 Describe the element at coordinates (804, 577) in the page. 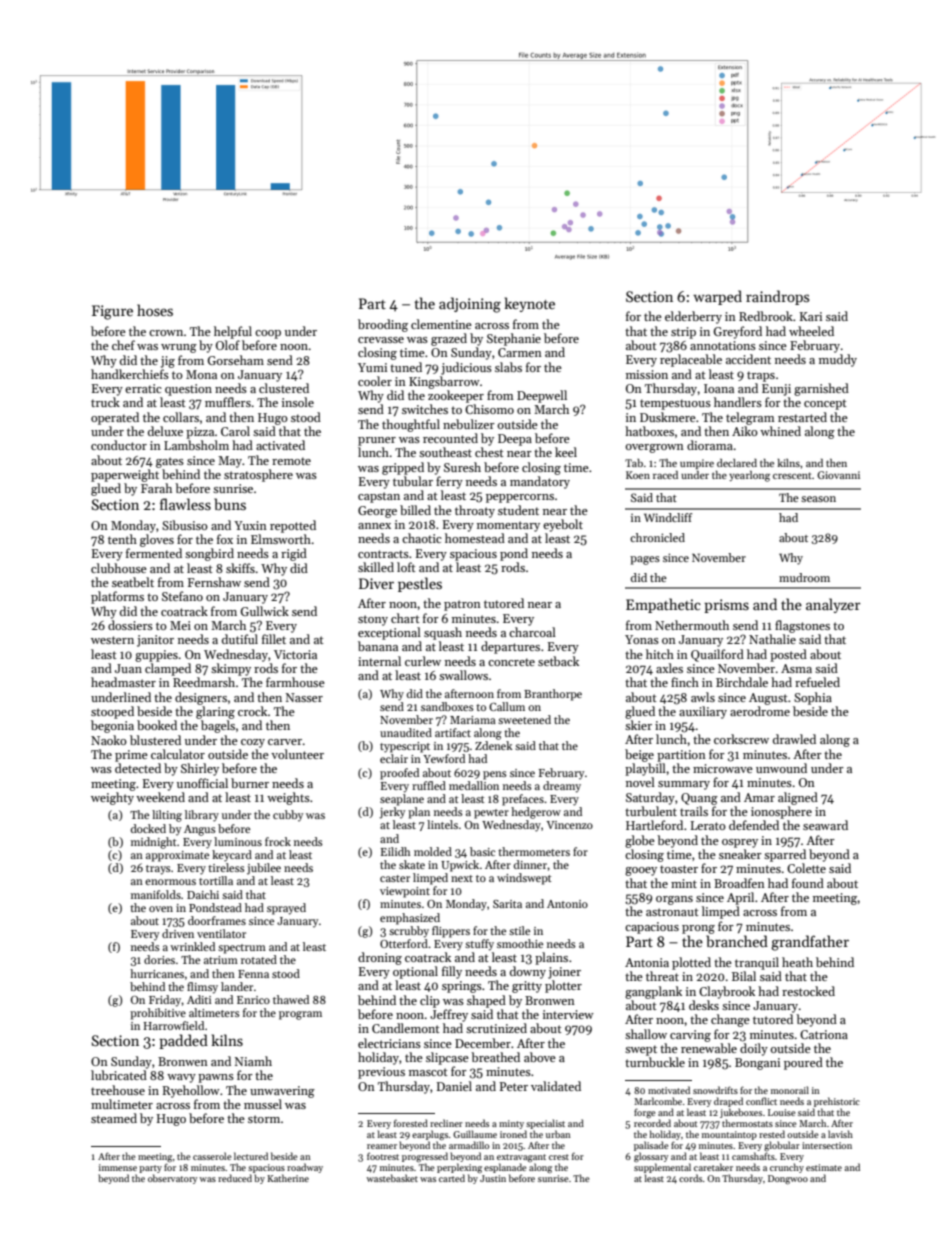

I see `mudroom` at that location.
